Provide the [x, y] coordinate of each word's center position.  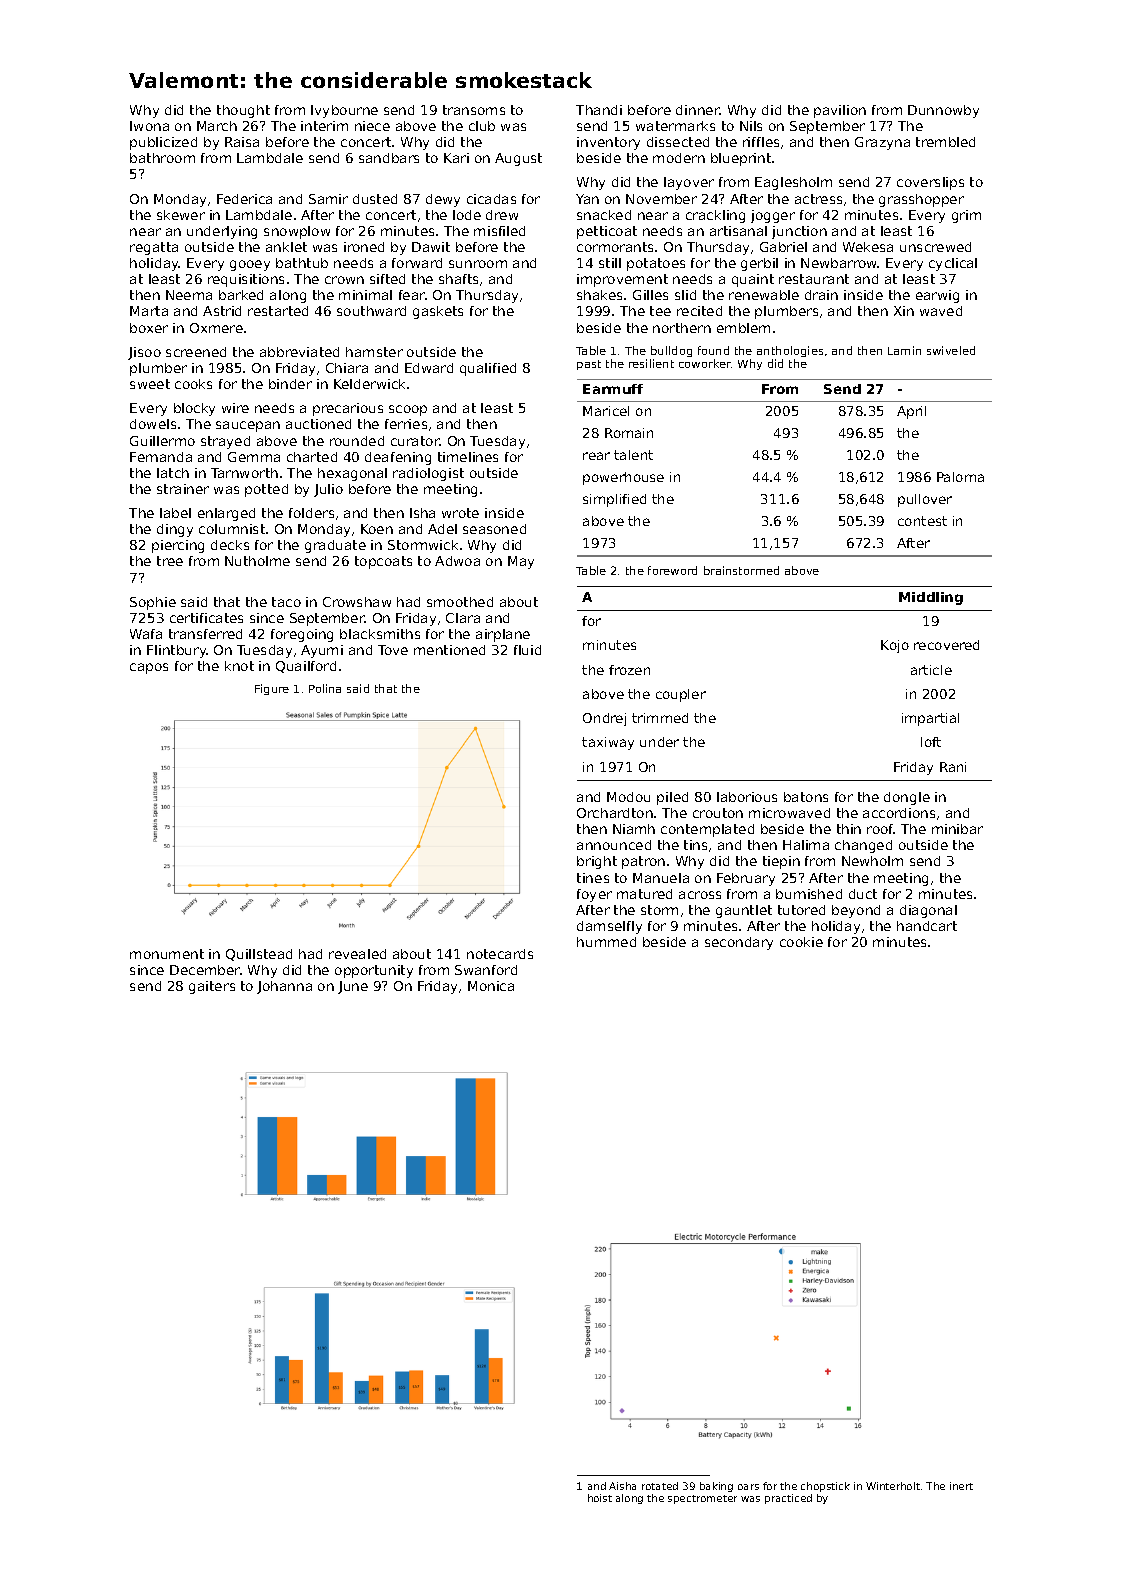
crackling [715, 216]
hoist [600, 1498]
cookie [801, 942]
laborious [747, 797]
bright [597, 862]
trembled [945, 142]
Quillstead [259, 955]
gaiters [212, 987]
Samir [328, 199]
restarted [278, 311]
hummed [606, 942]
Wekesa [868, 247]
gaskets [438, 312]
